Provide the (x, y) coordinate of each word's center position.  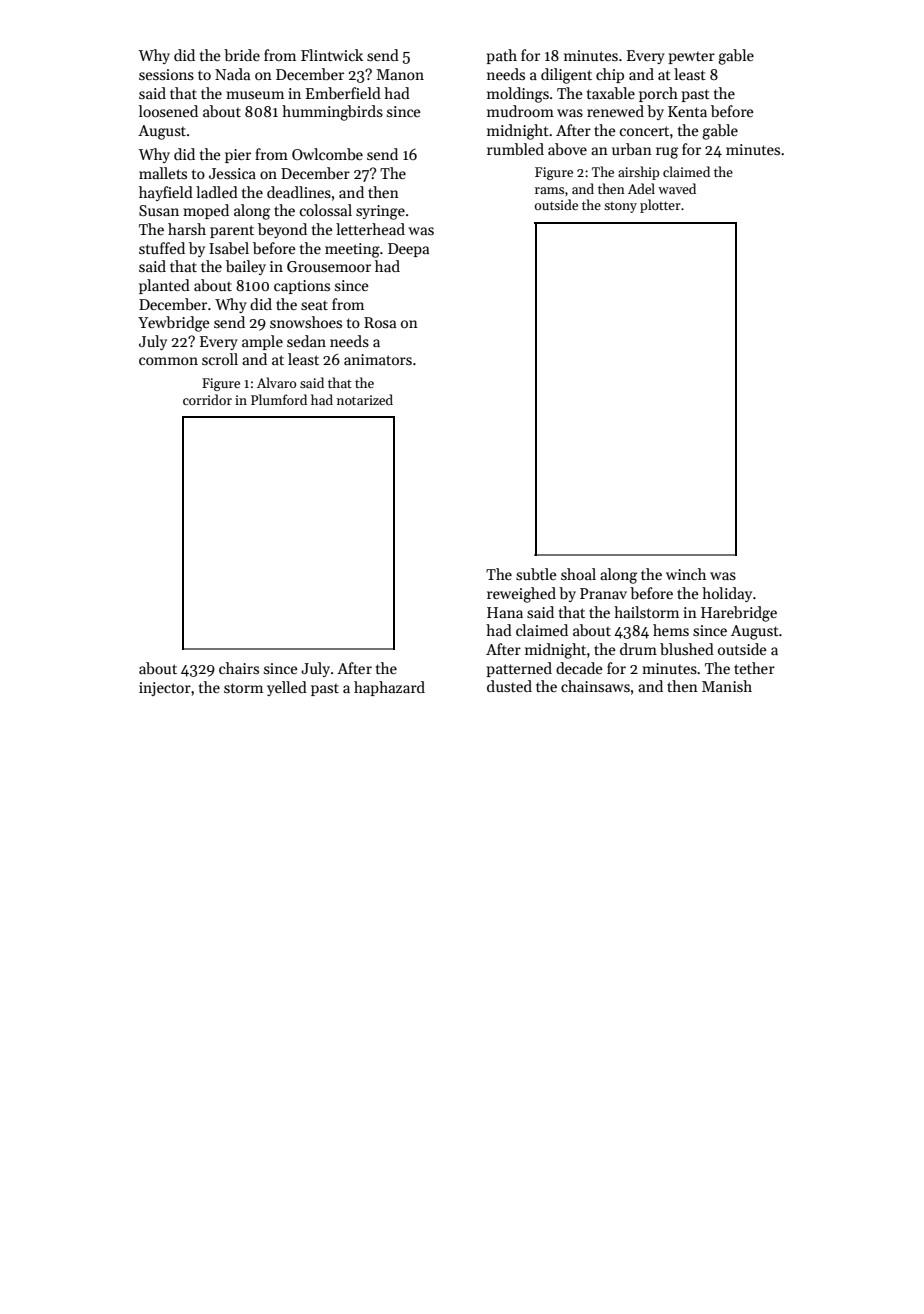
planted (164, 286)
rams (549, 190)
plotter (660, 206)
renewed (615, 111)
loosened (168, 111)
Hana (505, 612)
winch (686, 574)
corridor (207, 399)
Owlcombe (327, 154)
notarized (365, 399)
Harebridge (739, 614)
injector (165, 689)
